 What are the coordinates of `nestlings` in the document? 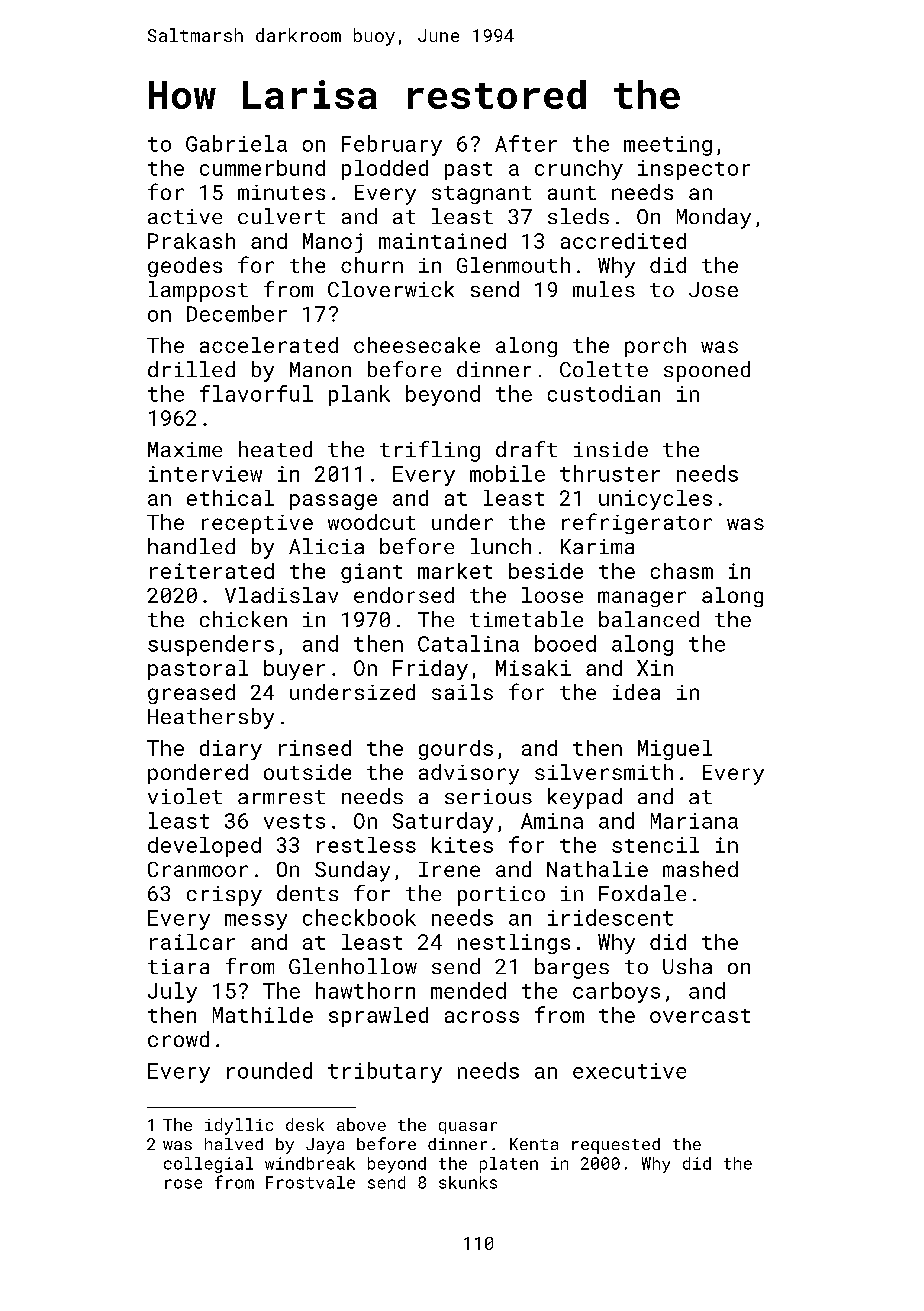 It's located at (514, 944).
